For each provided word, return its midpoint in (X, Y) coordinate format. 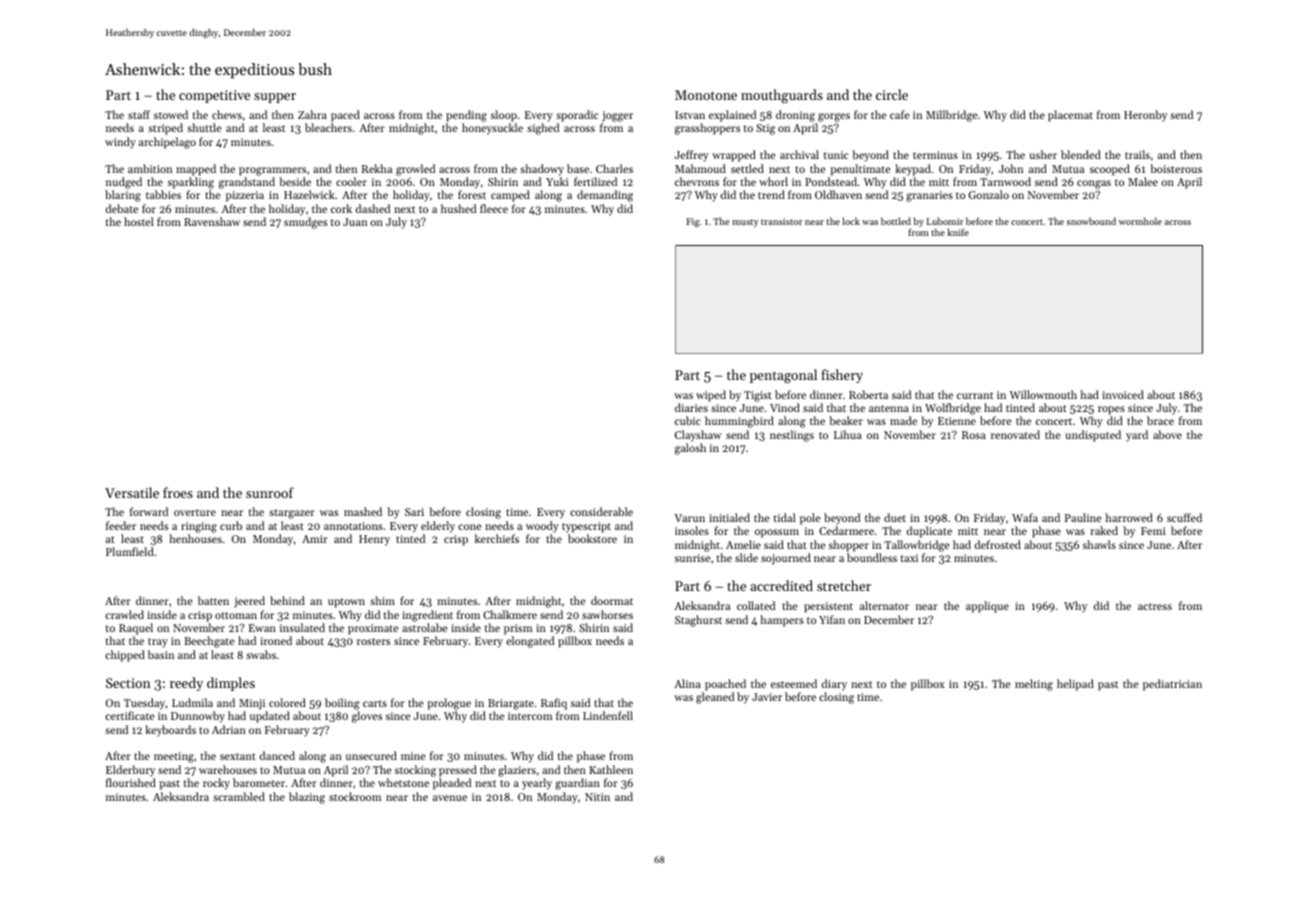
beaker (846, 420)
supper (275, 98)
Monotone (706, 95)
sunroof (270, 492)
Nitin (597, 797)
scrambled (239, 796)
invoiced (1123, 394)
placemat (1070, 116)
